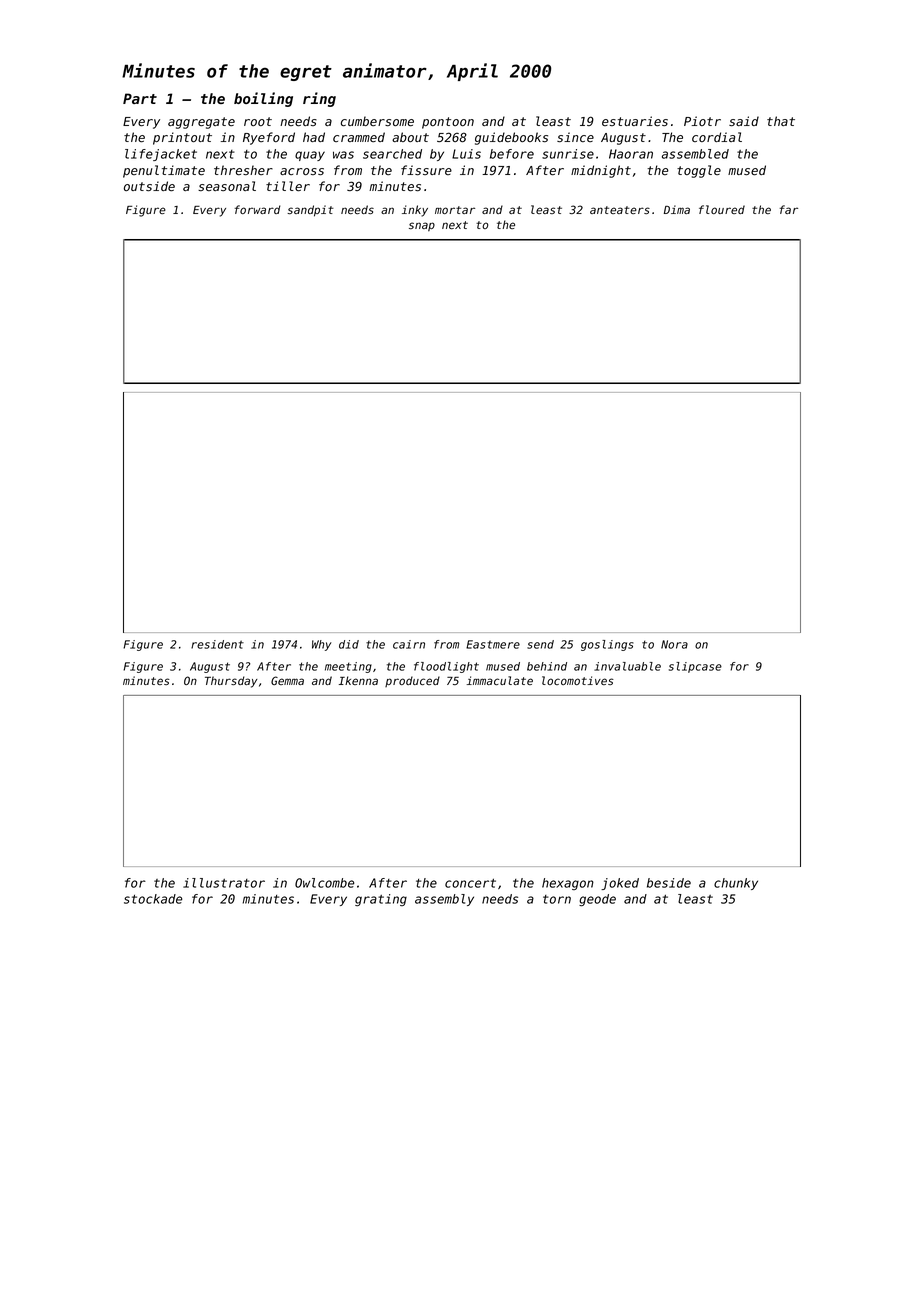  I want to click on resident, so click(217, 644).
